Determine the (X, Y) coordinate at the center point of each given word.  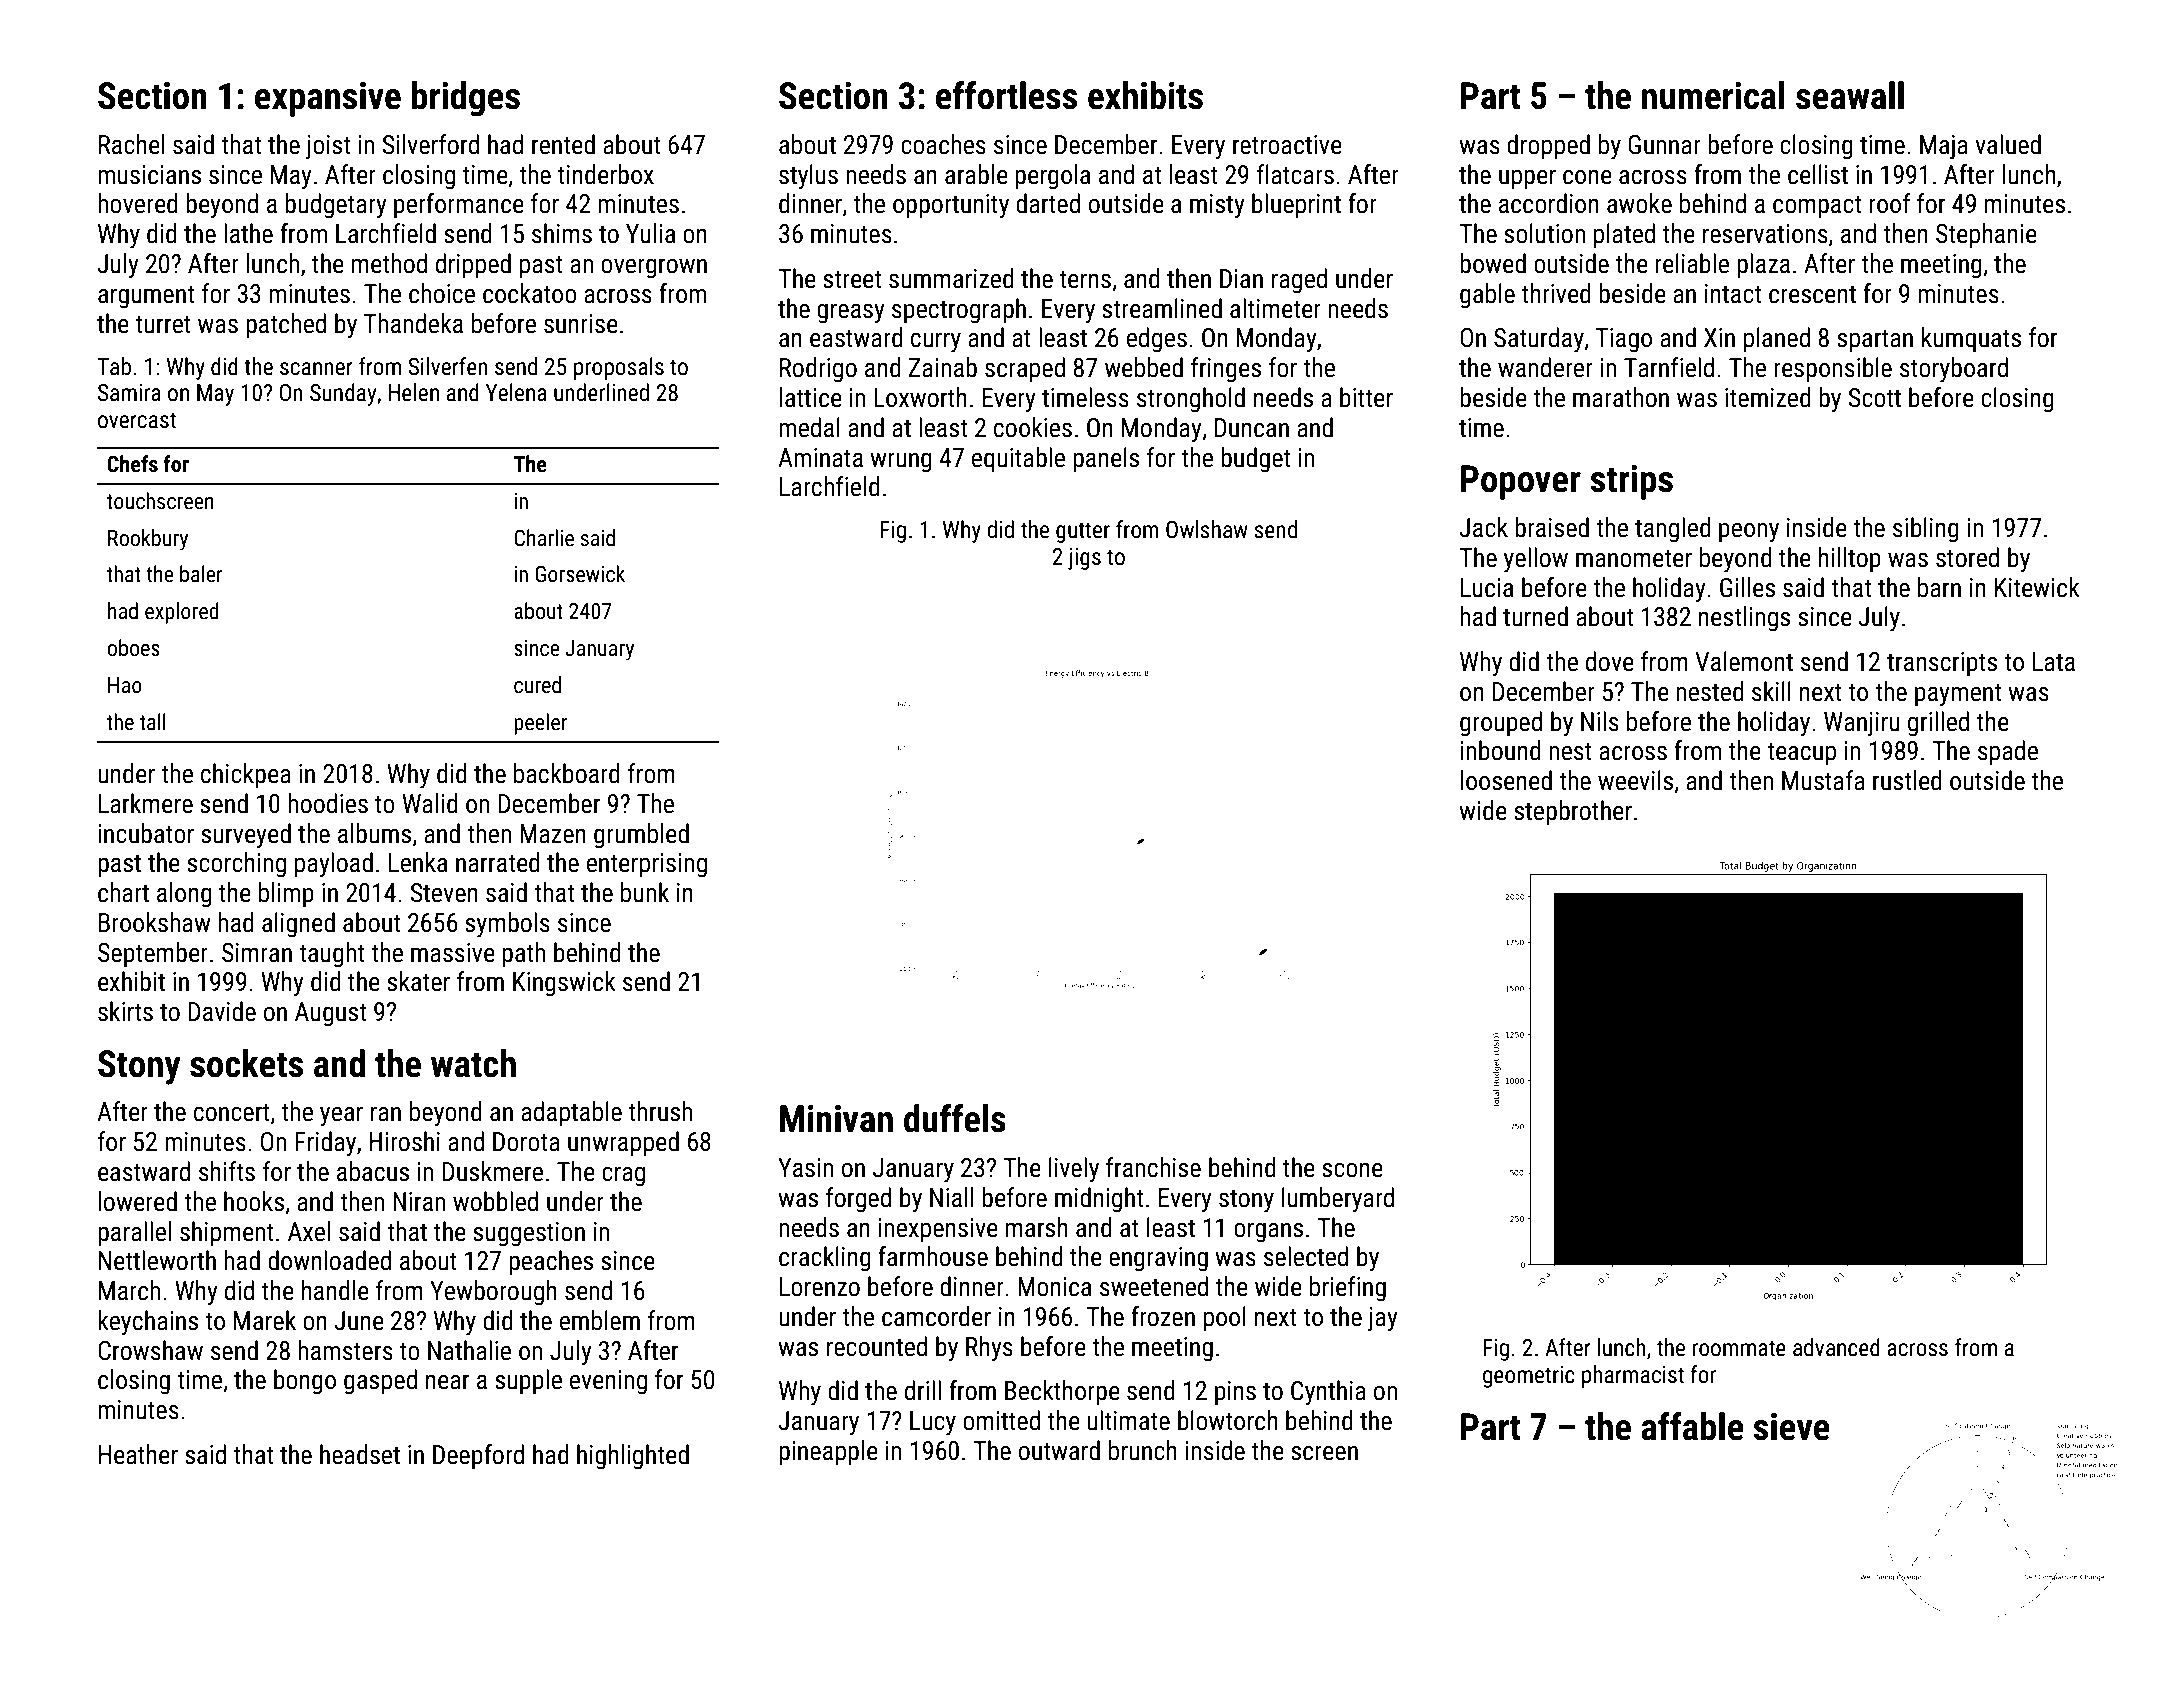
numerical (1713, 95)
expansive (328, 99)
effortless (1006, 95)
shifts (227, 1171)
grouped (1501, 724)
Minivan (836, 1119)
